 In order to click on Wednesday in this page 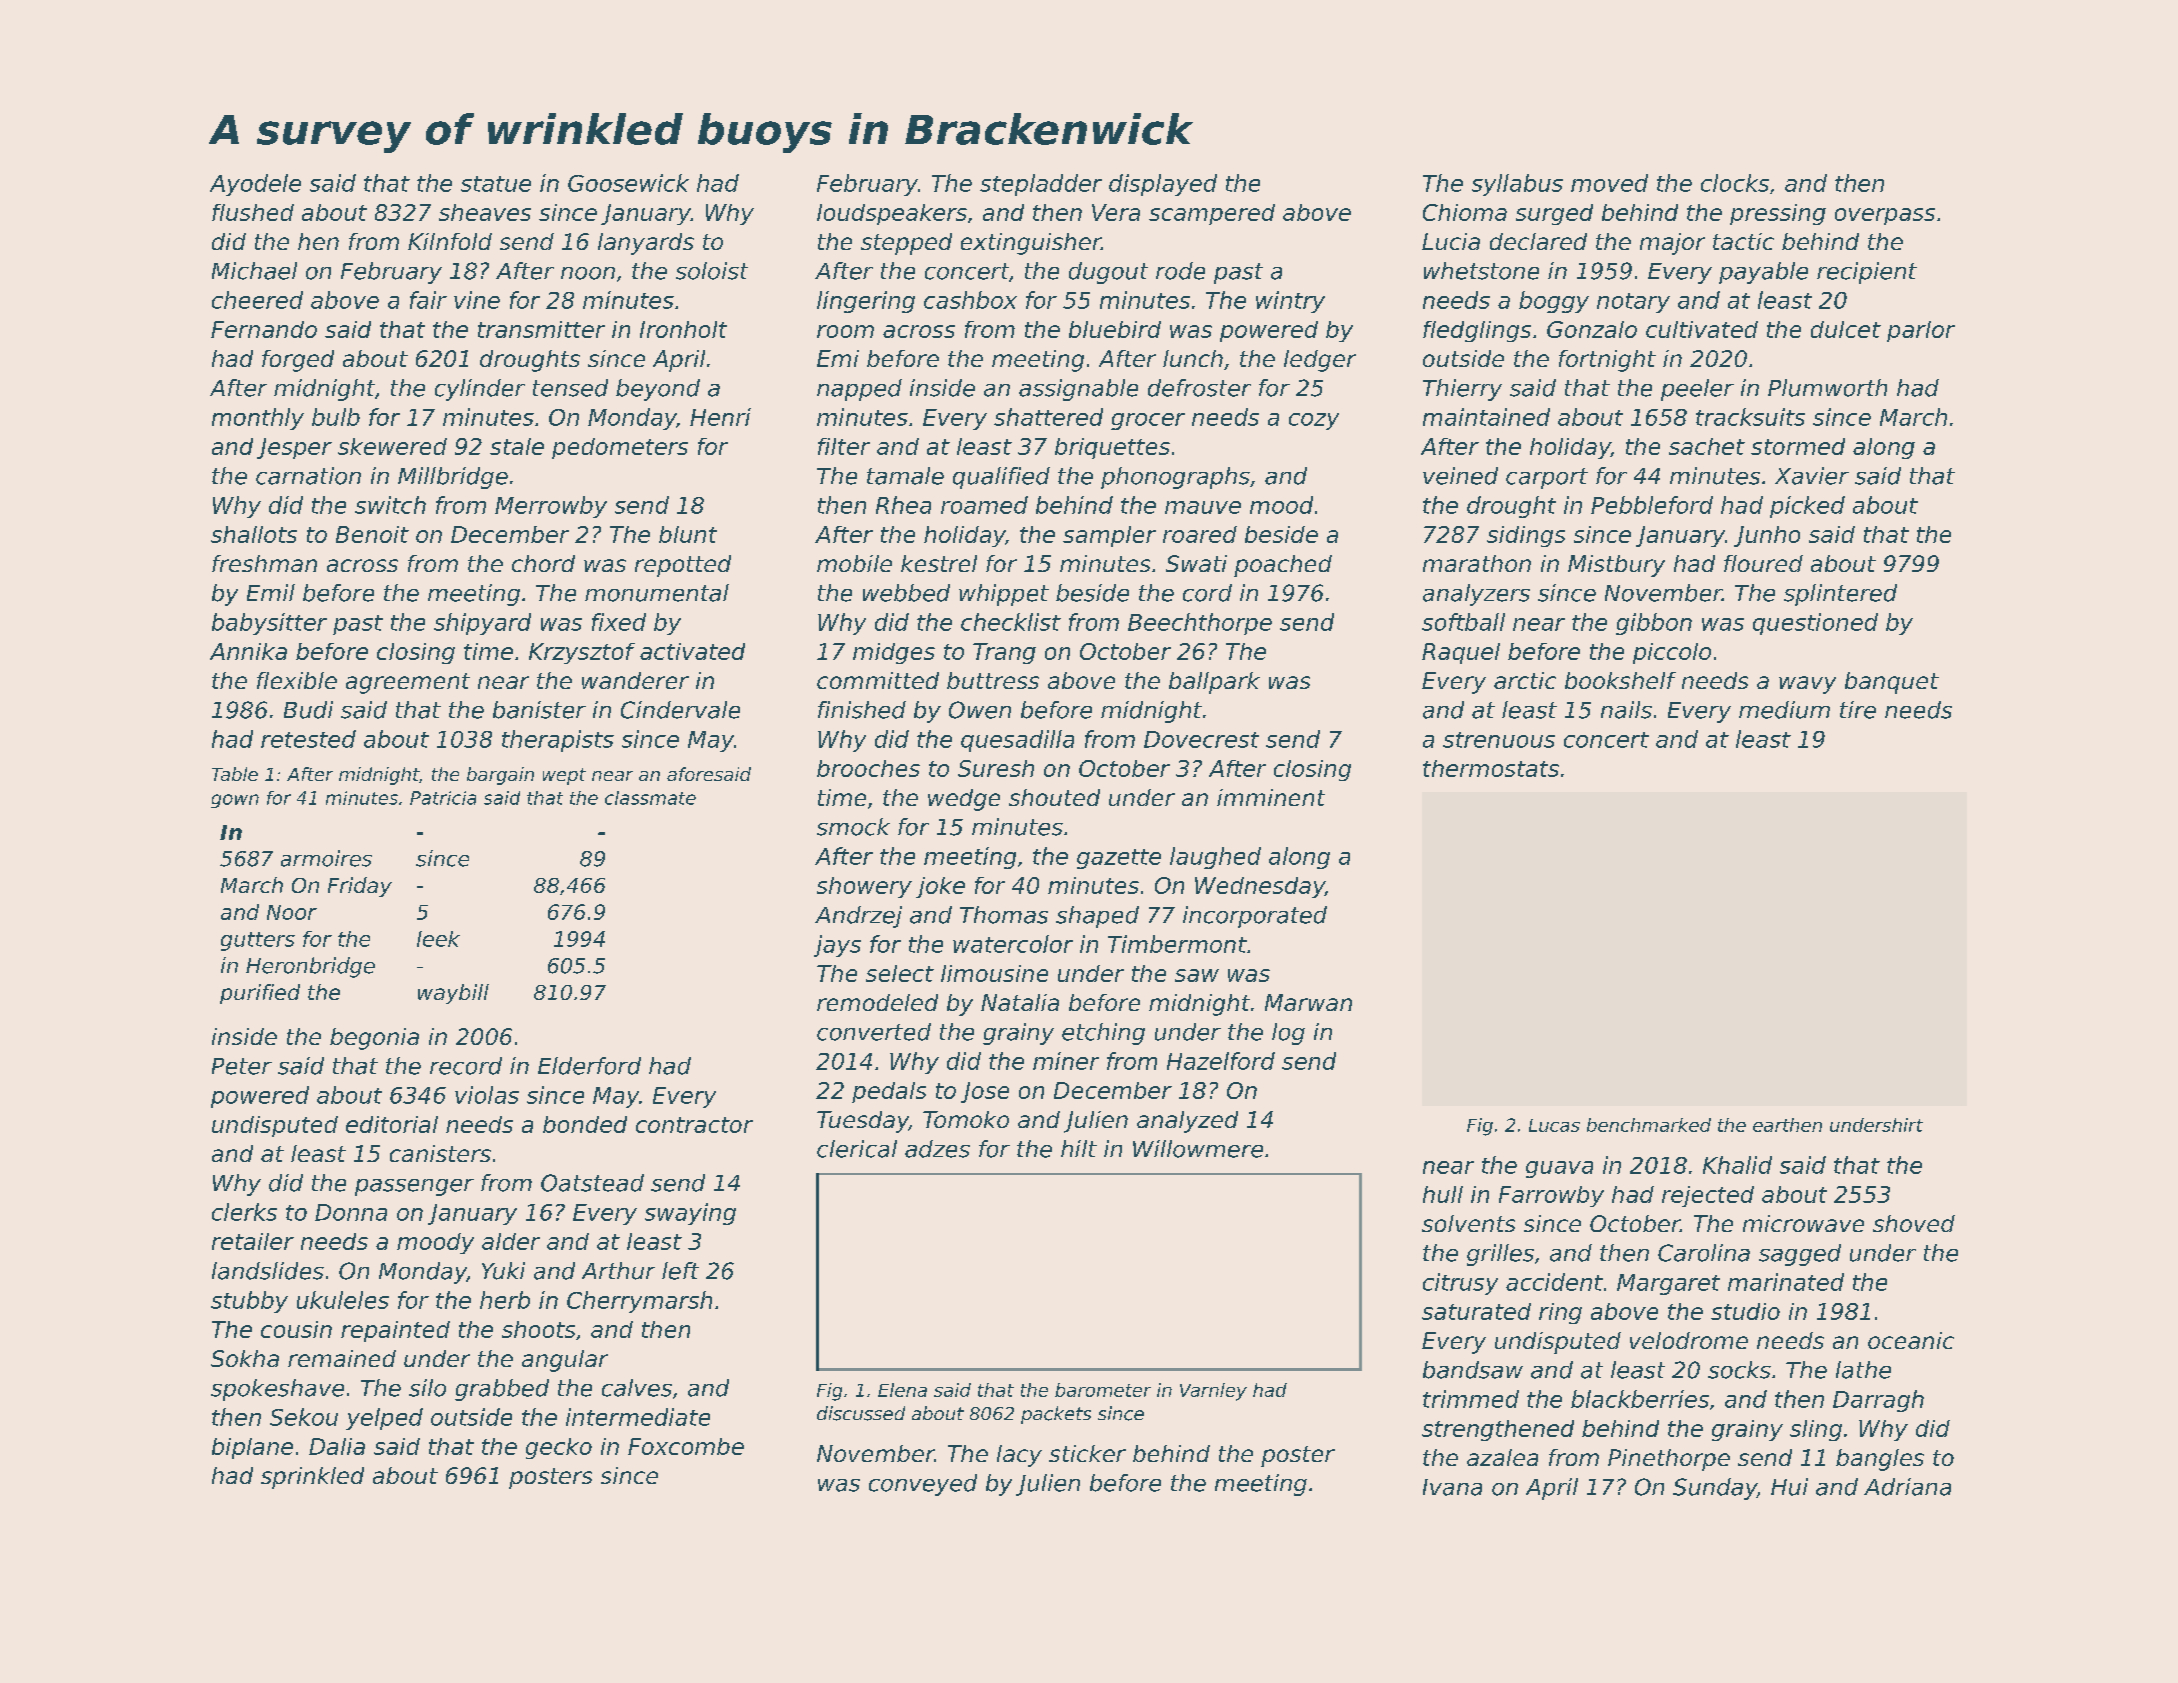, I will do `click(1260, 887)`.
